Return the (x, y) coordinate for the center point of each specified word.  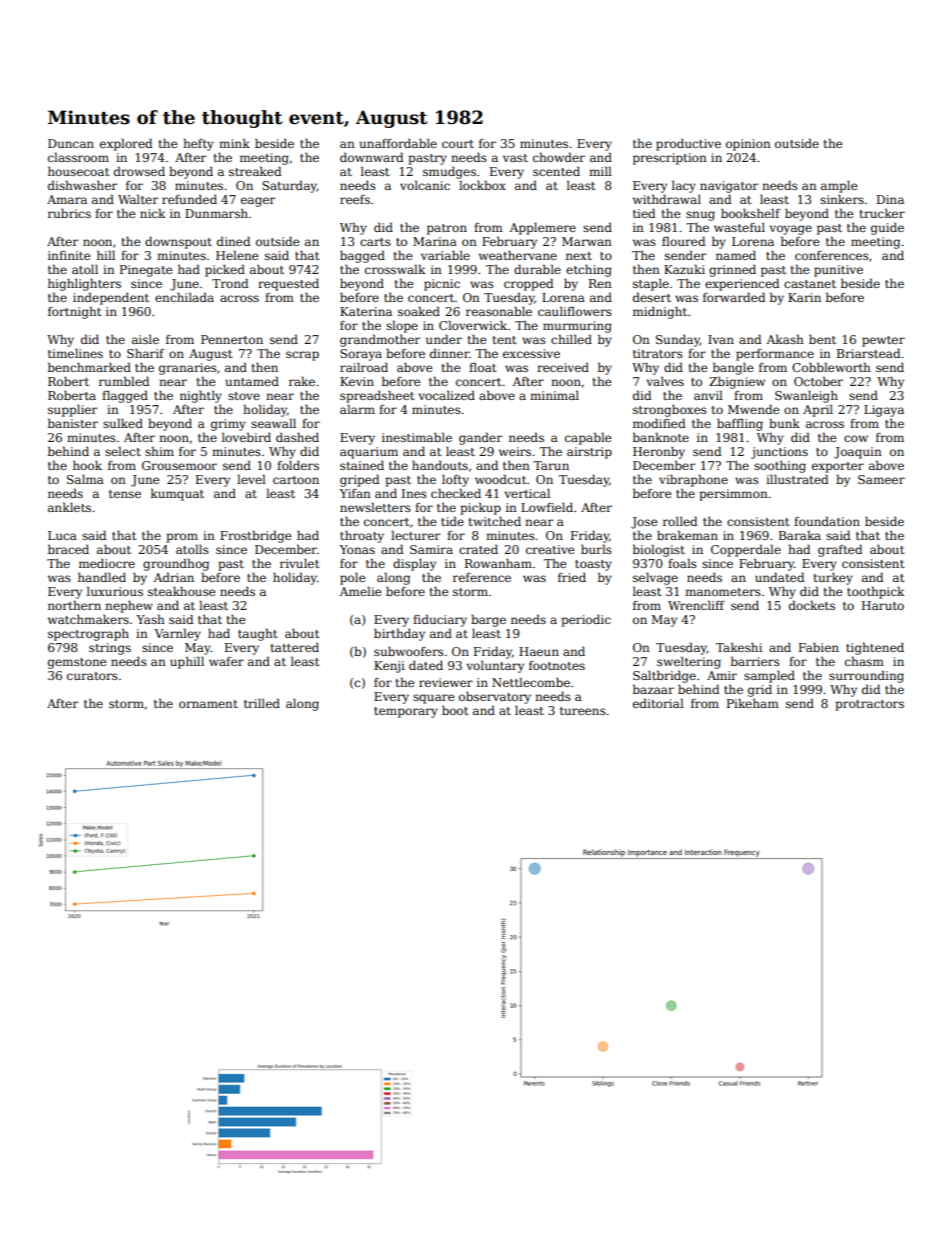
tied (644, 213)
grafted (840, 550)
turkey (833, 579)
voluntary (495, 666)
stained (362, 465)
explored (126, 144)
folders (298, 465)
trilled (262, 703)
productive (688, 145)
